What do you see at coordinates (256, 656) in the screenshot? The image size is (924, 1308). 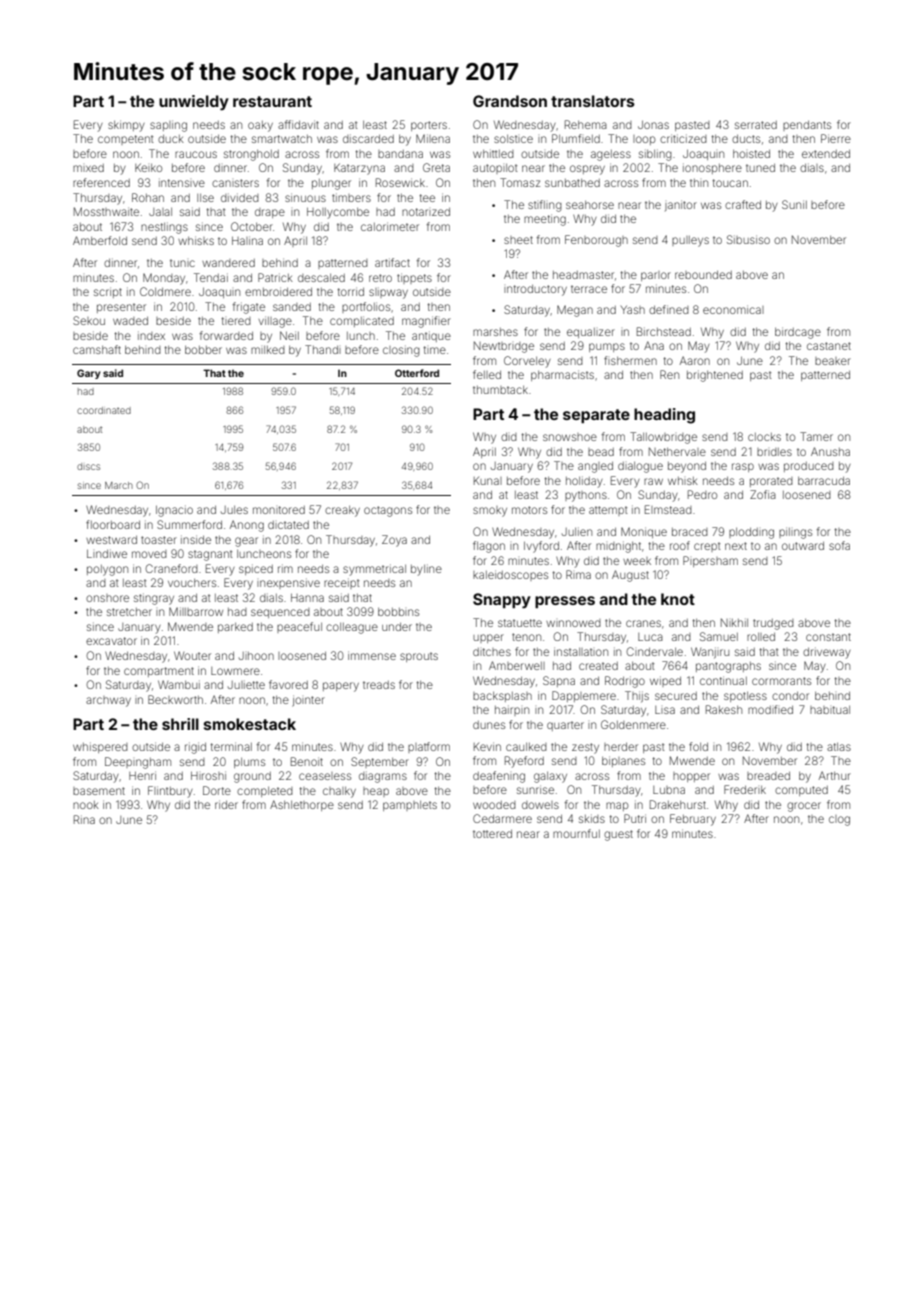 I see `Jihoon` at bounding box center [256, 656].
